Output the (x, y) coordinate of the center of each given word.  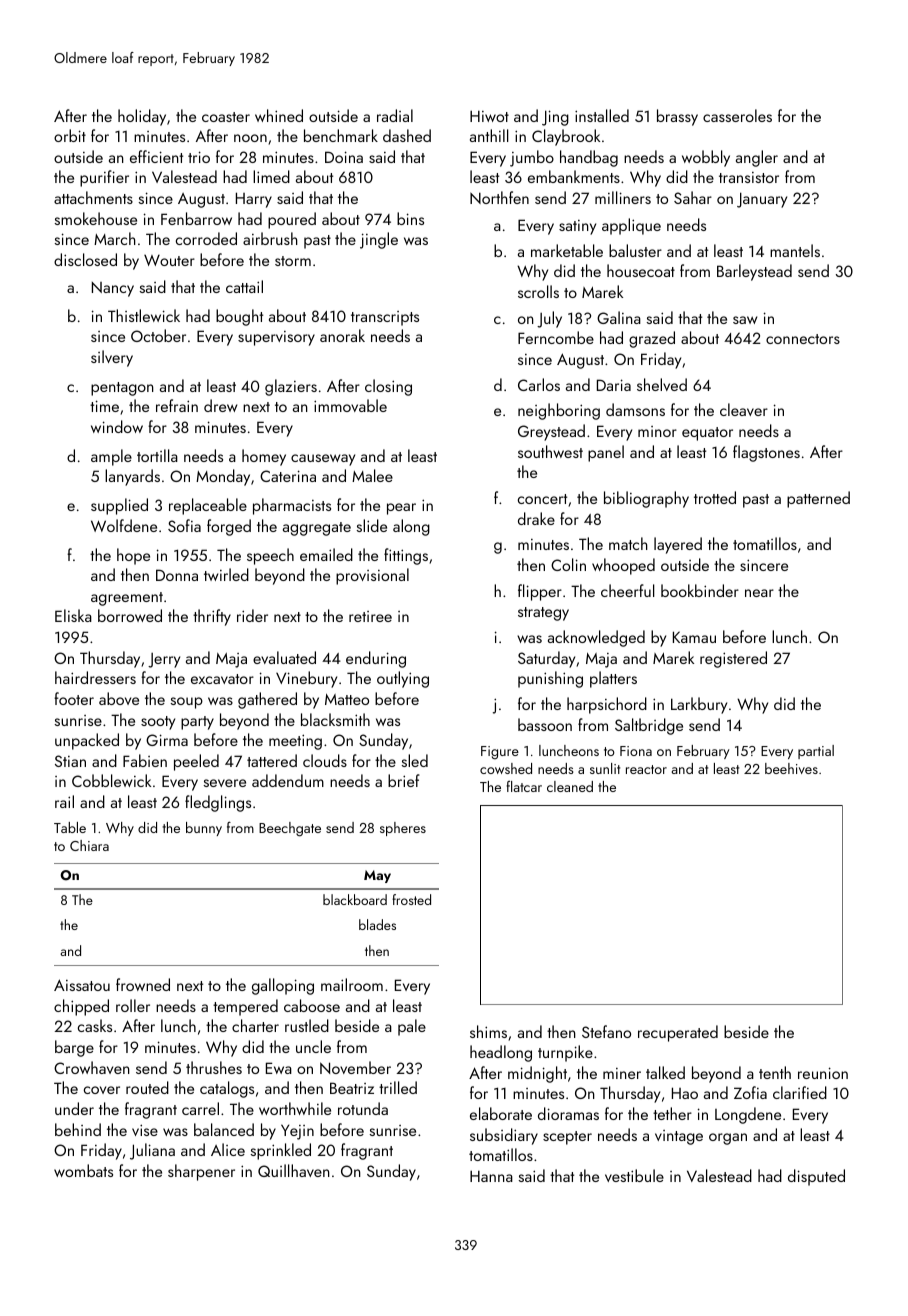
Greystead (551, 432)
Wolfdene (124, 525)
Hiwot (489, 116)
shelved (662, 384)
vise (145, 1130)
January (762, 200)
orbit (70, 135)
